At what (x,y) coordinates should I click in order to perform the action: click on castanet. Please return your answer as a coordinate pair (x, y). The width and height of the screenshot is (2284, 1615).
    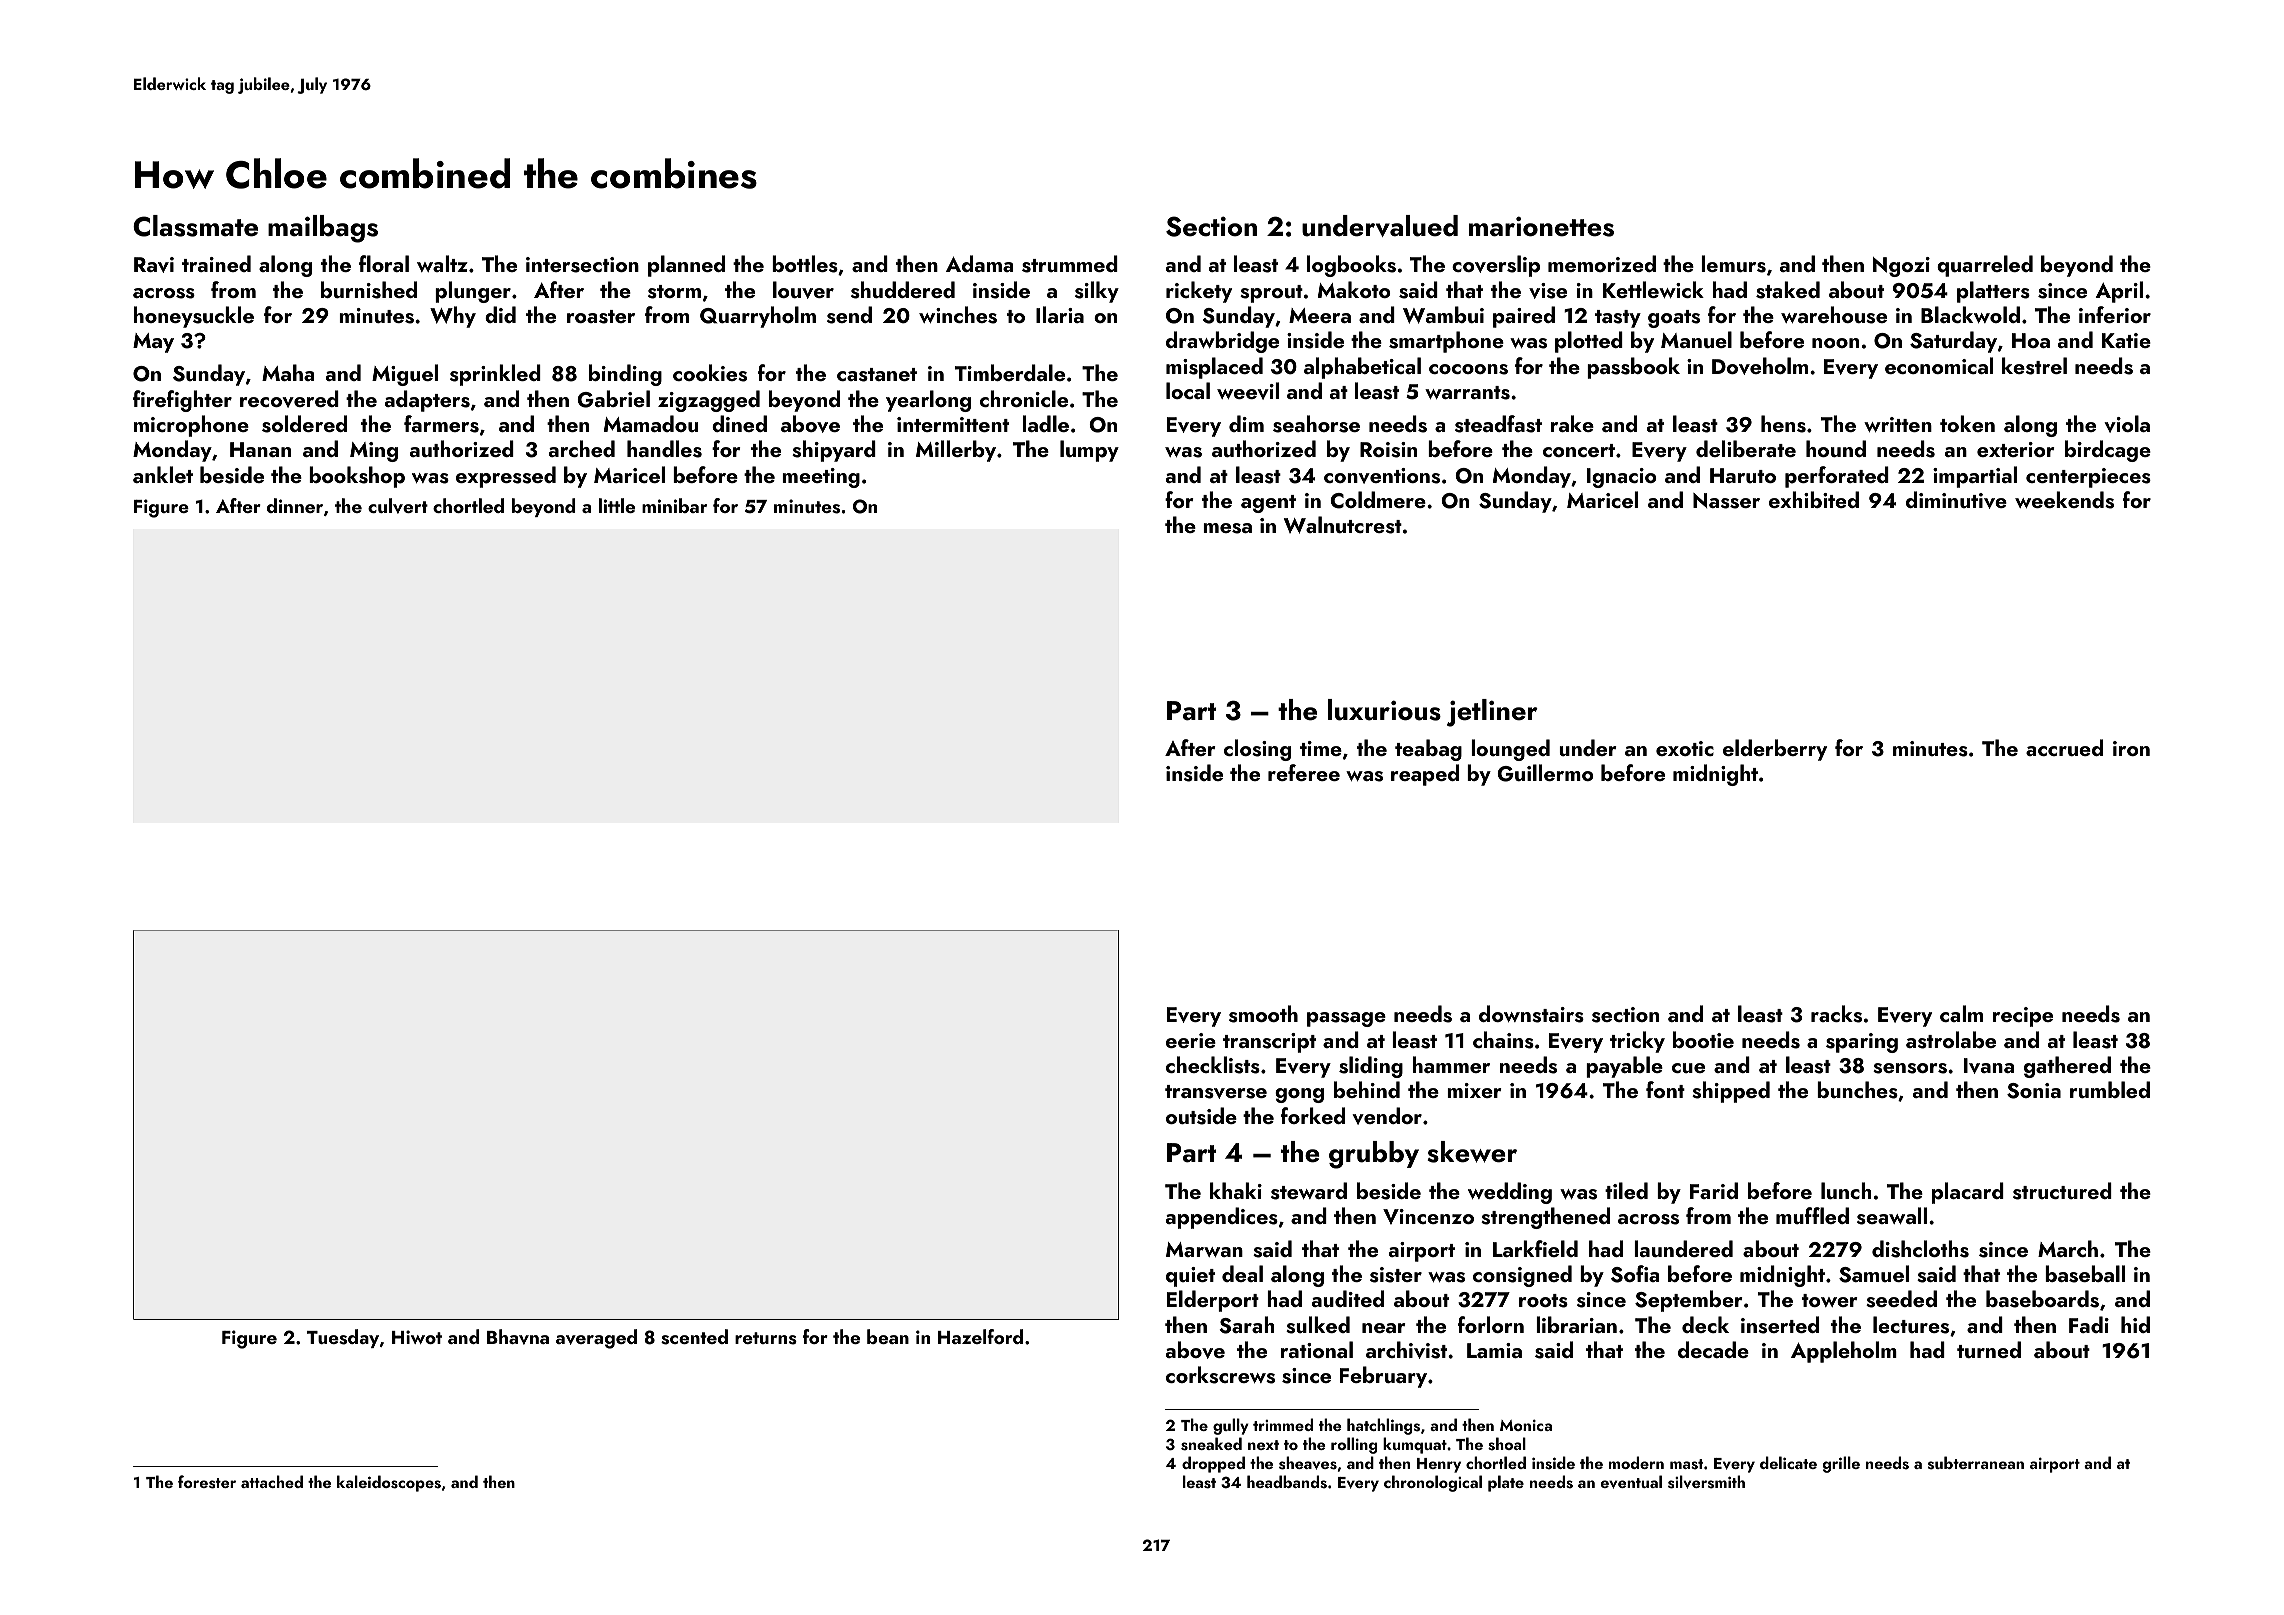
    Looking at the image, I should click on (877, 375).
